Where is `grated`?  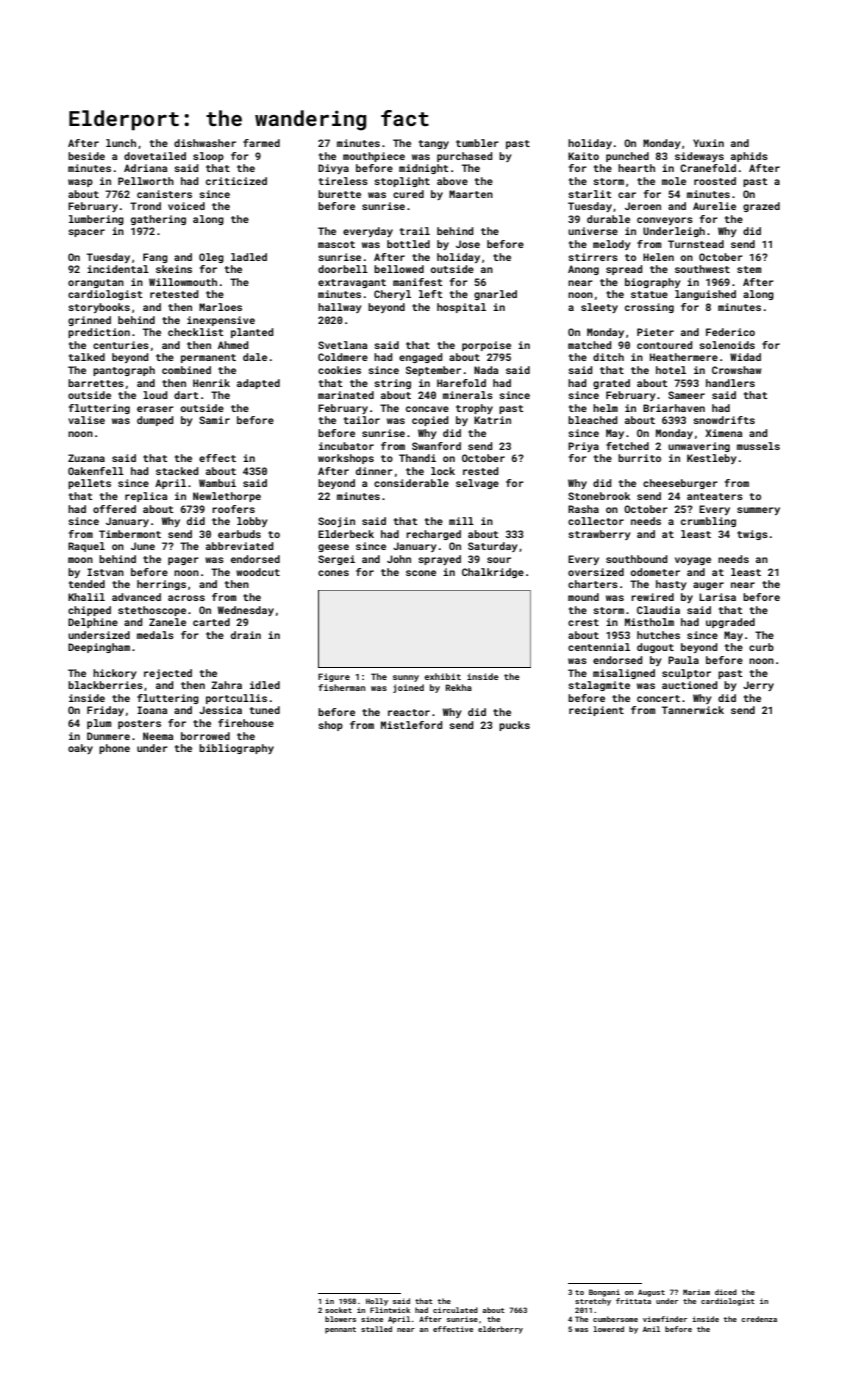 grated is located at coordinates (611, 384).
